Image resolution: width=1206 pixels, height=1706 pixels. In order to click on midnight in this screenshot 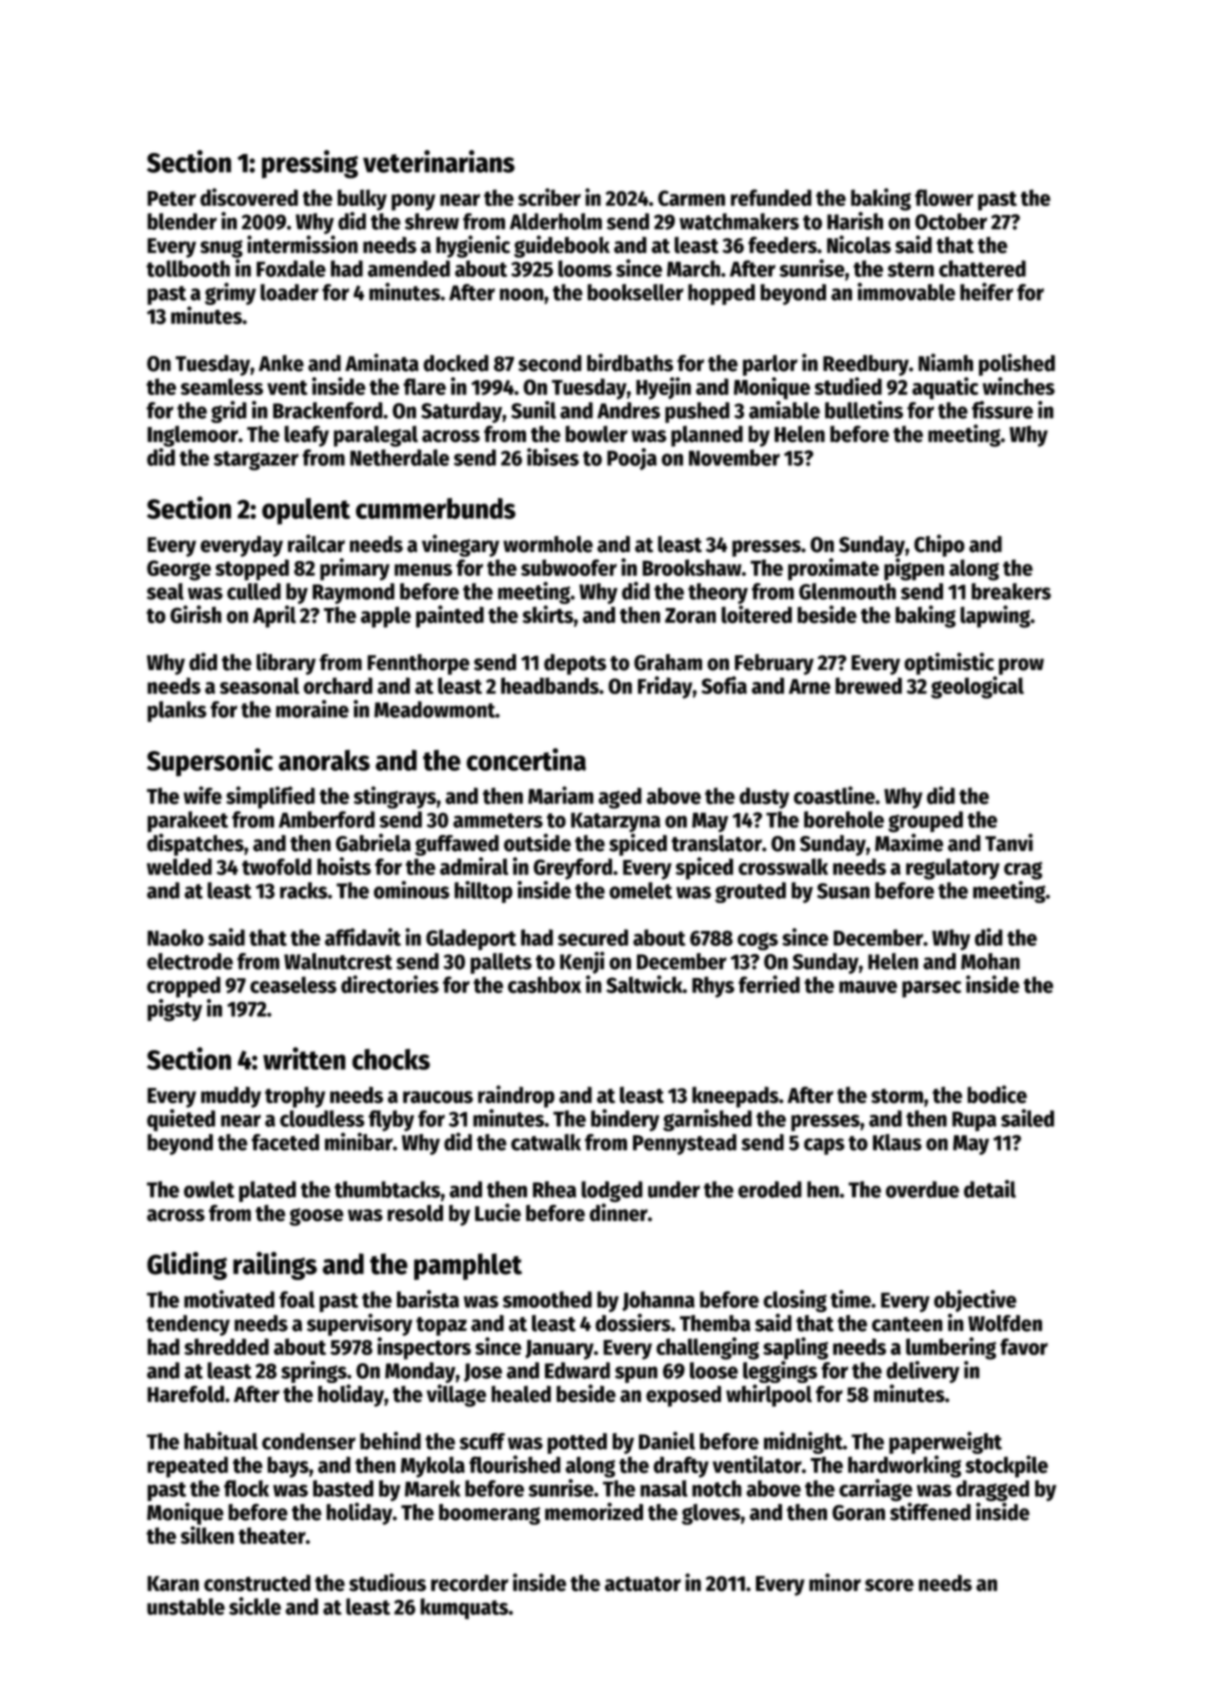, I will do `click(803, 1442)`.
